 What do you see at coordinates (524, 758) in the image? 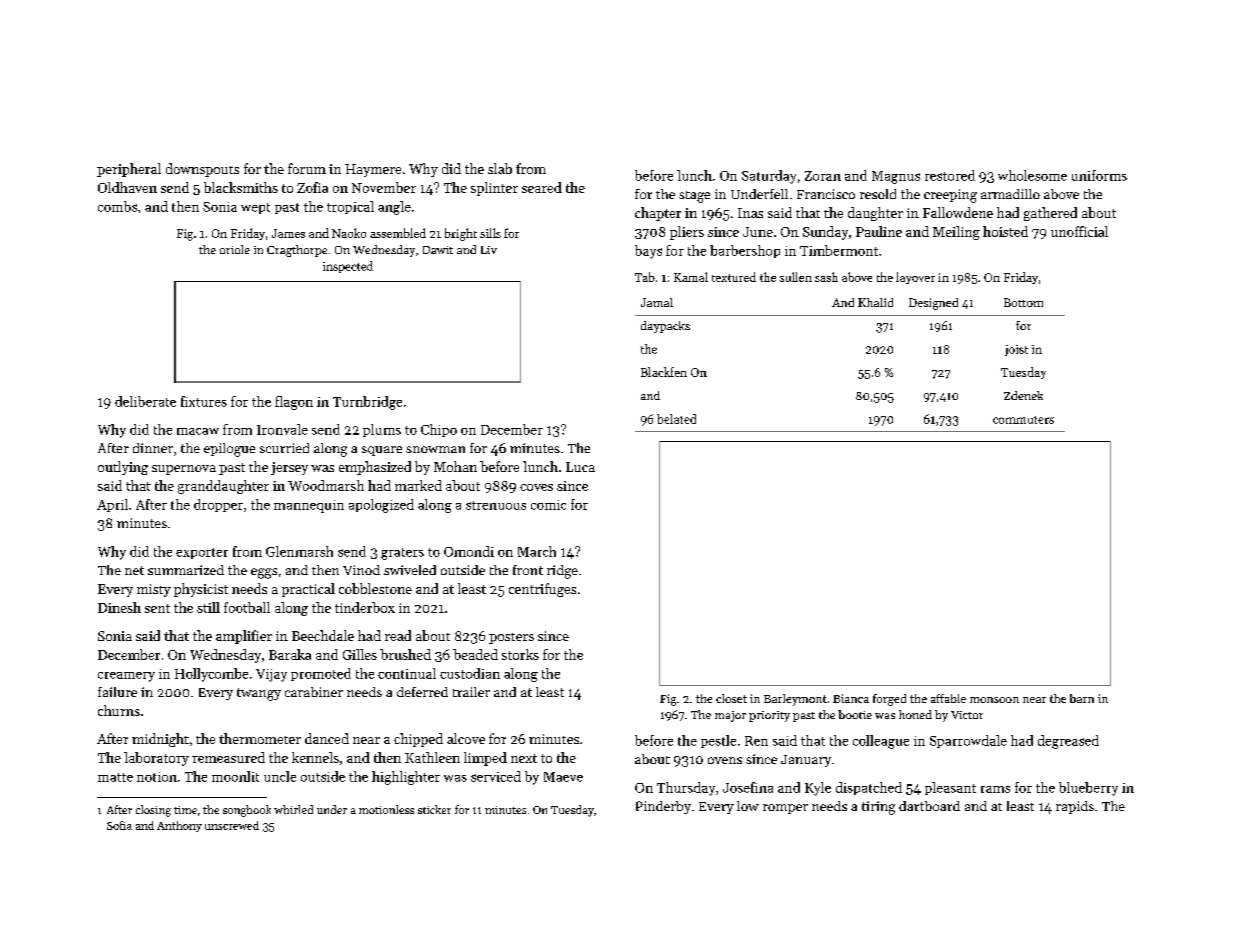
I see `next` at bounding box center [524, 758].
